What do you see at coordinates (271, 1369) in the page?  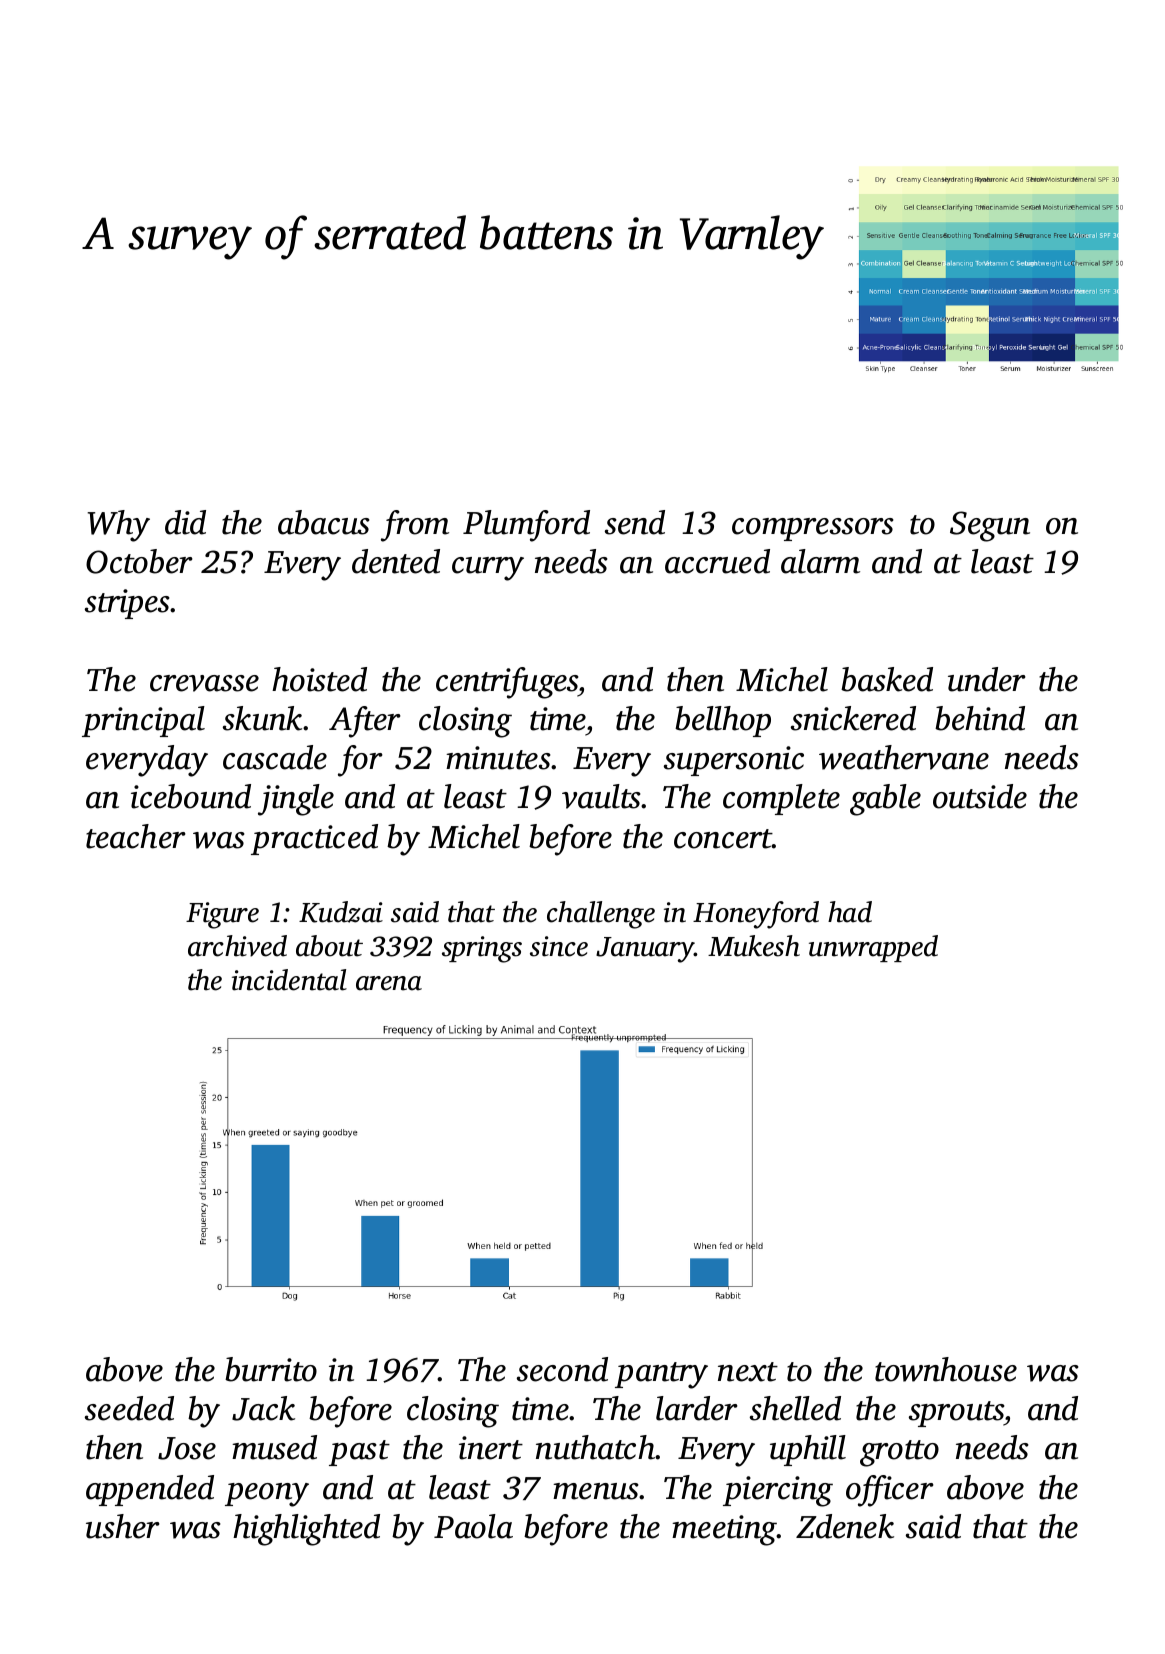 I see `burrito` at bounding box center [271, 1369].
